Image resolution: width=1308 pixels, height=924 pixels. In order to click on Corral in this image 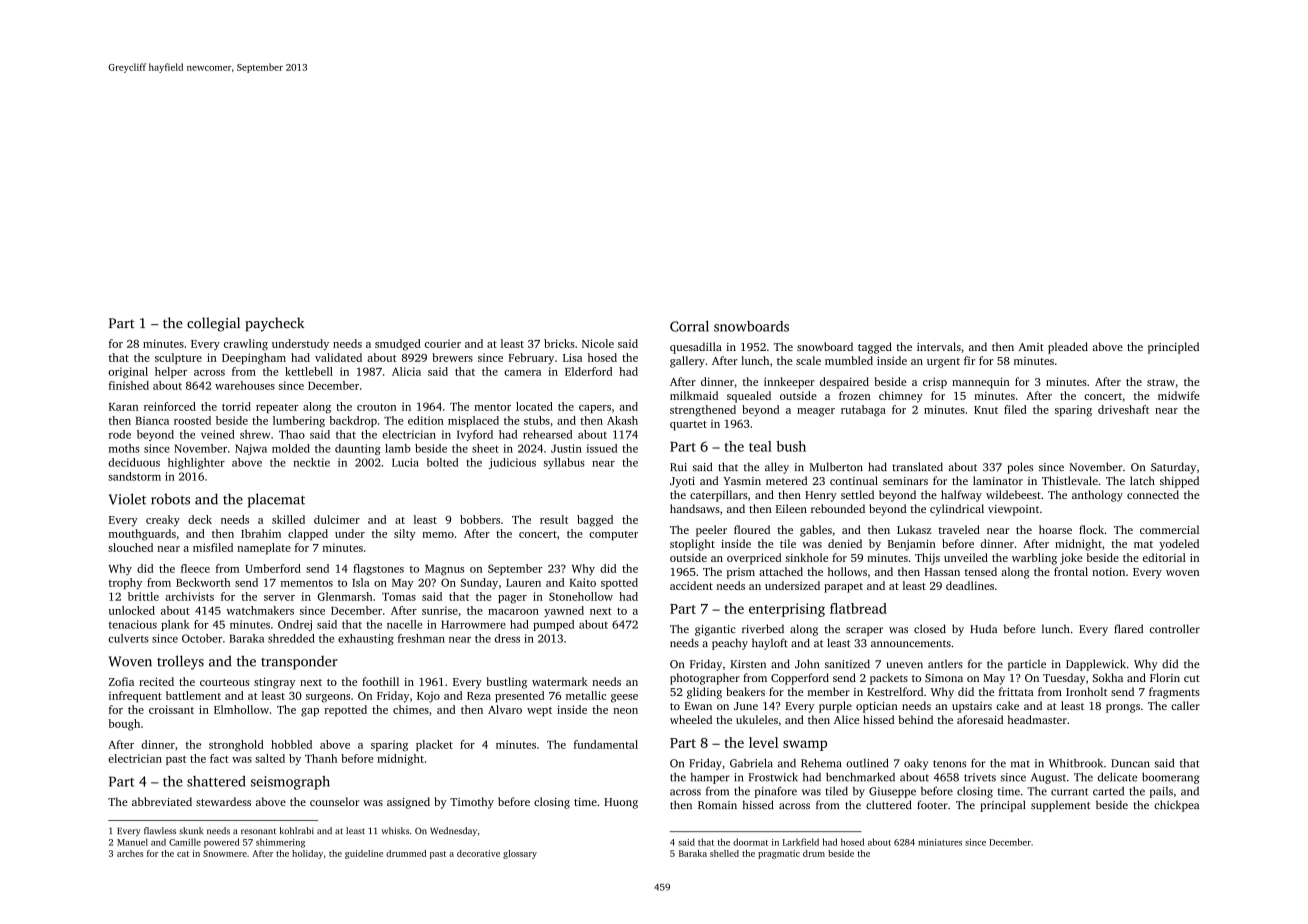, I will do `click(689, 326)`.
